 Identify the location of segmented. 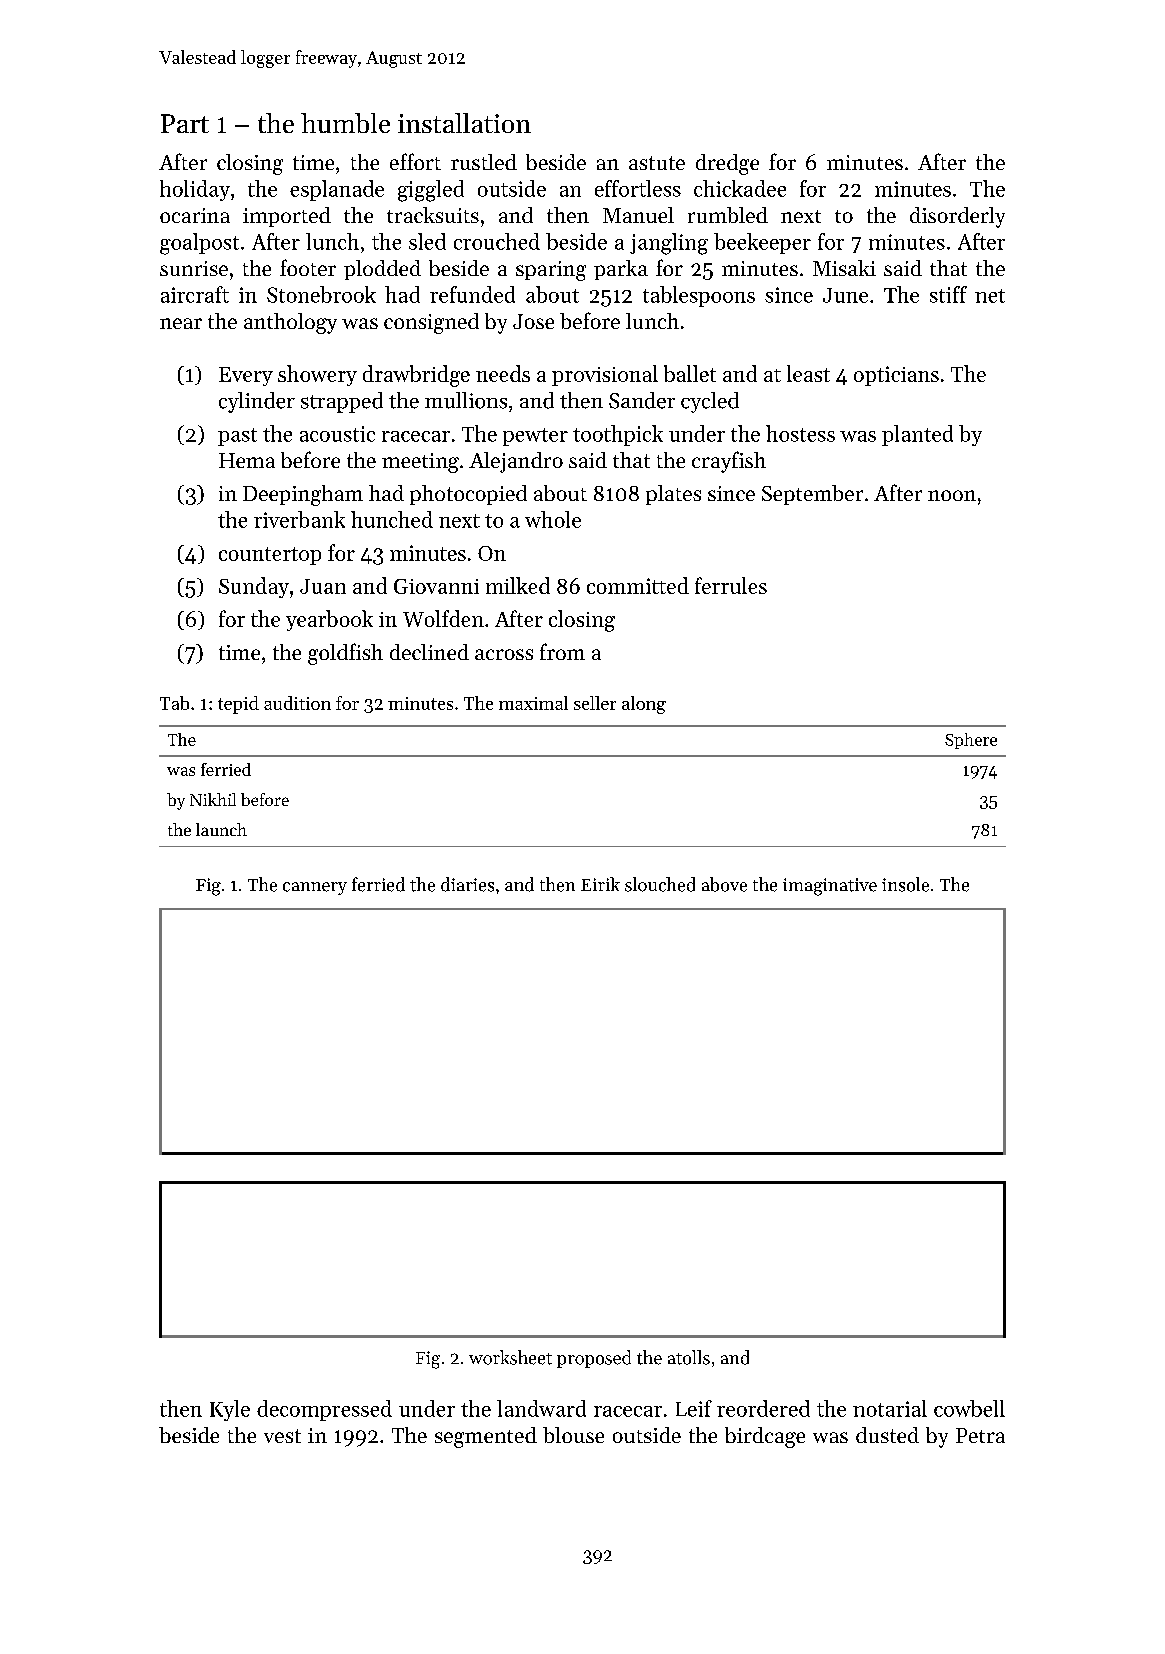
(486, 1437).
